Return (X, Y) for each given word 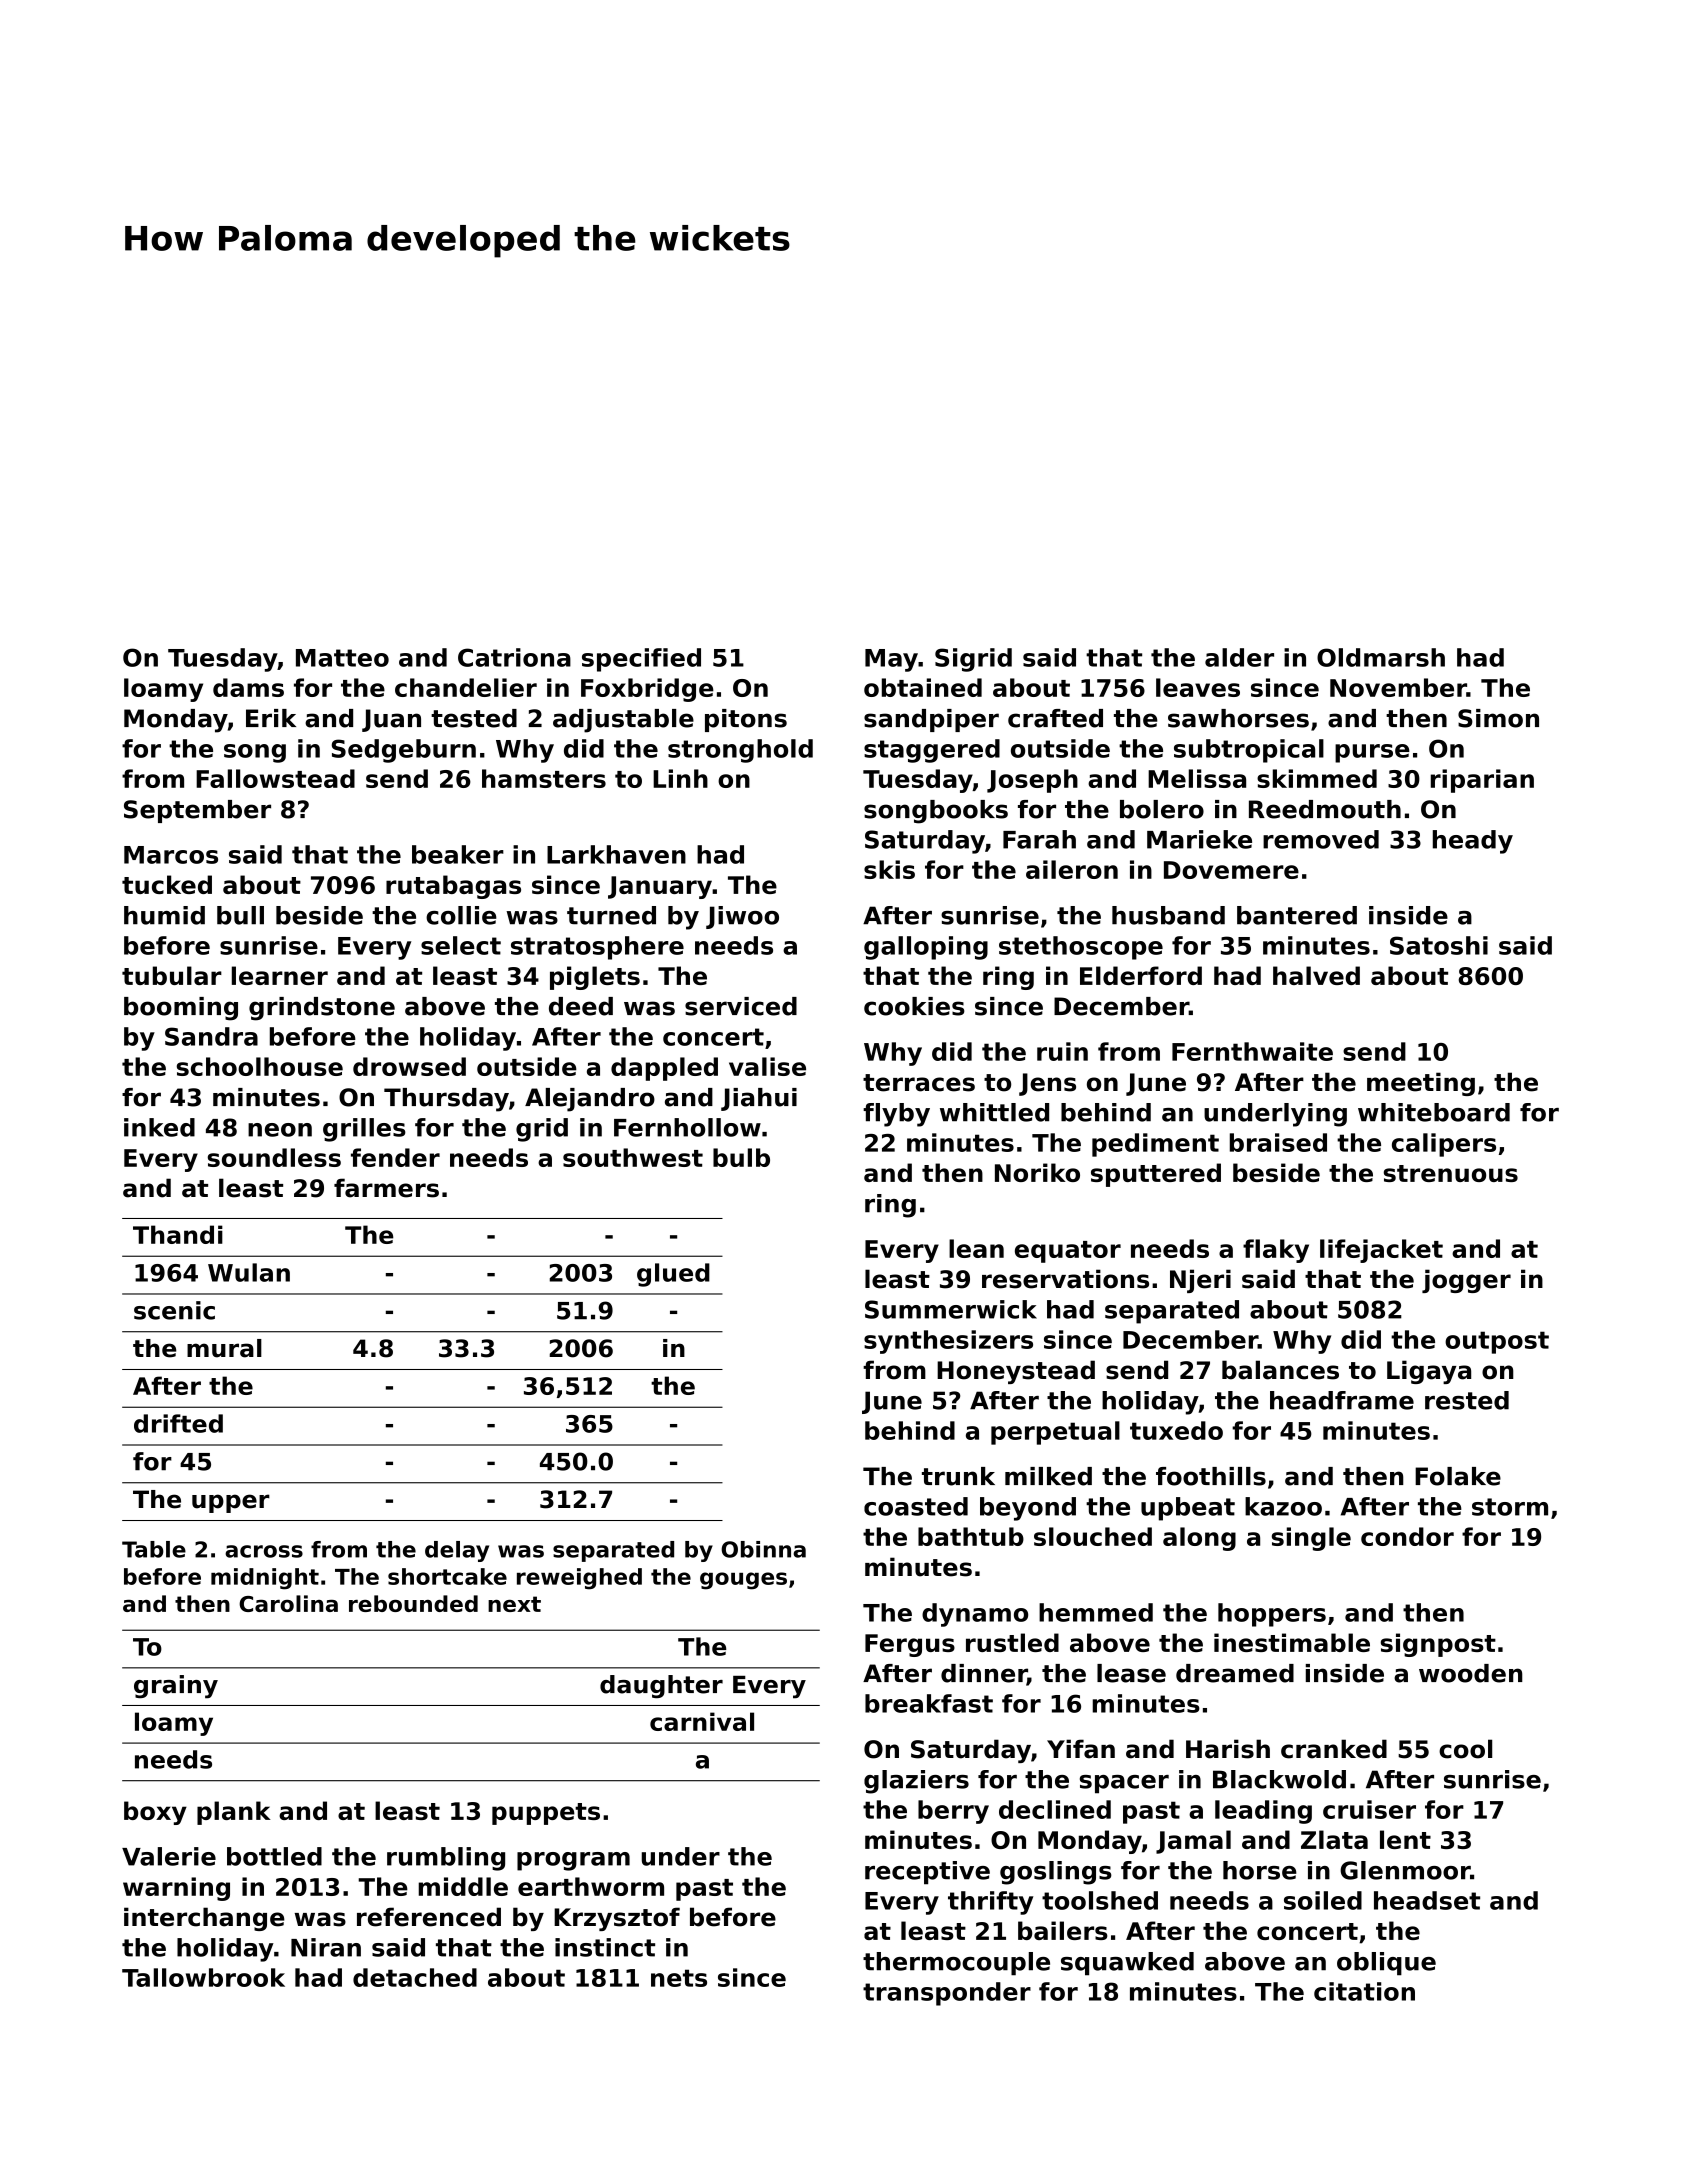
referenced (429, 1917)
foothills (1211, 1476)
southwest (633, 1157)
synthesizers (948, 1342)
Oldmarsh (1381, 657)
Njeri (1200, 1281)
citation (1364, 1991)
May (891, 660)
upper (231, 1503)
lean (976, 1248)
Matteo (342, 658)
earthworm (591, 1886)
